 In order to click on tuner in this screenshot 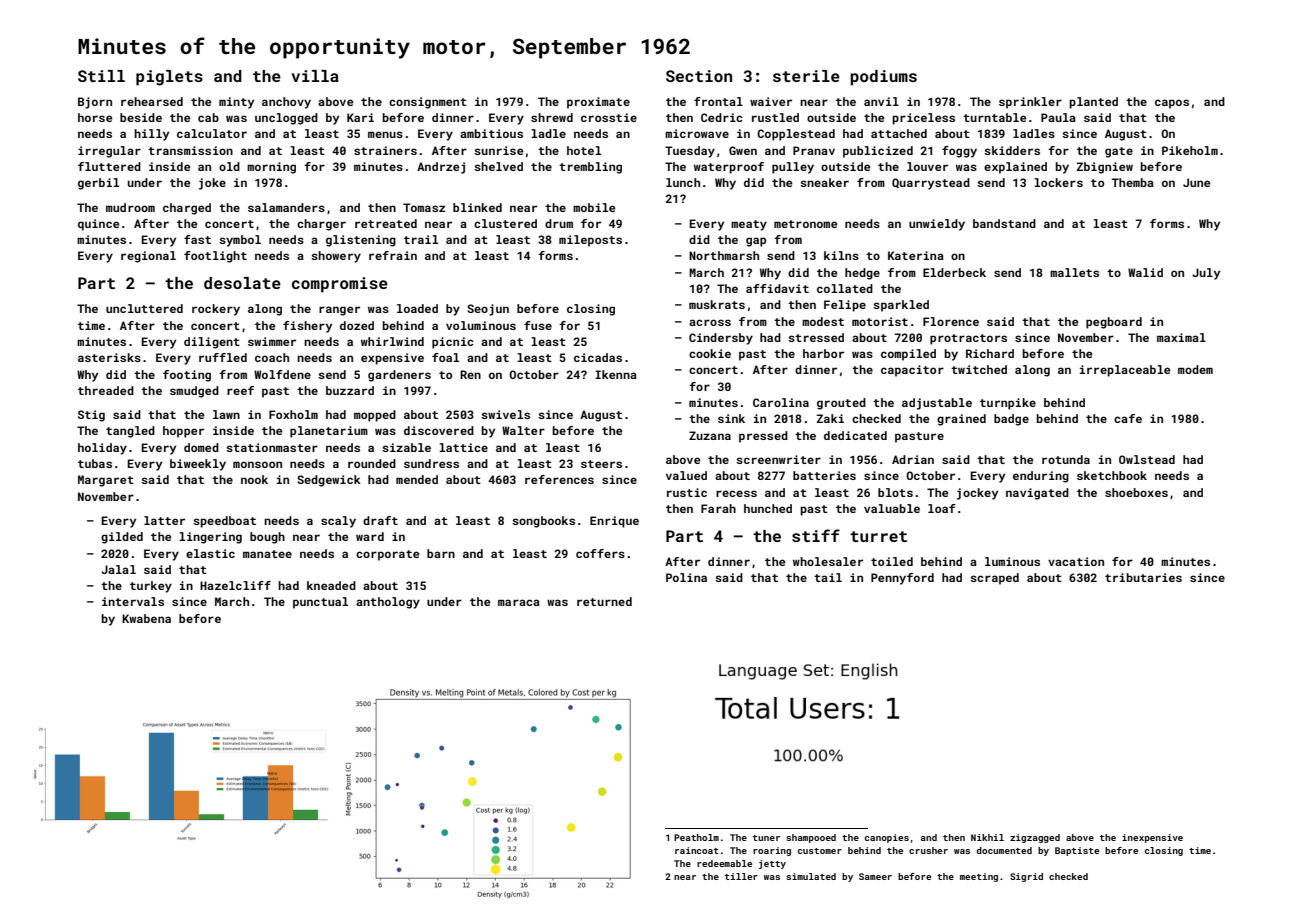, I will do `click(766, 838)`.
